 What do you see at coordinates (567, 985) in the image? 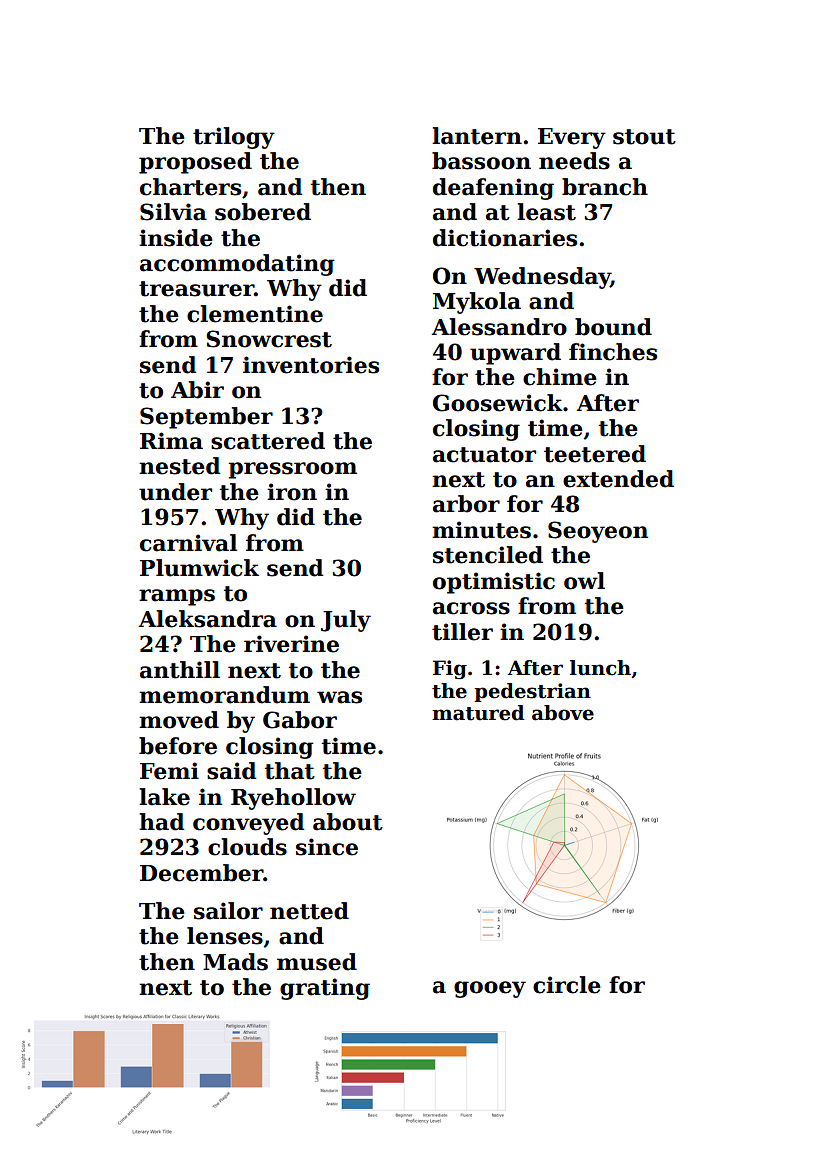
I see `circle` at bounding box center [567, 985].
